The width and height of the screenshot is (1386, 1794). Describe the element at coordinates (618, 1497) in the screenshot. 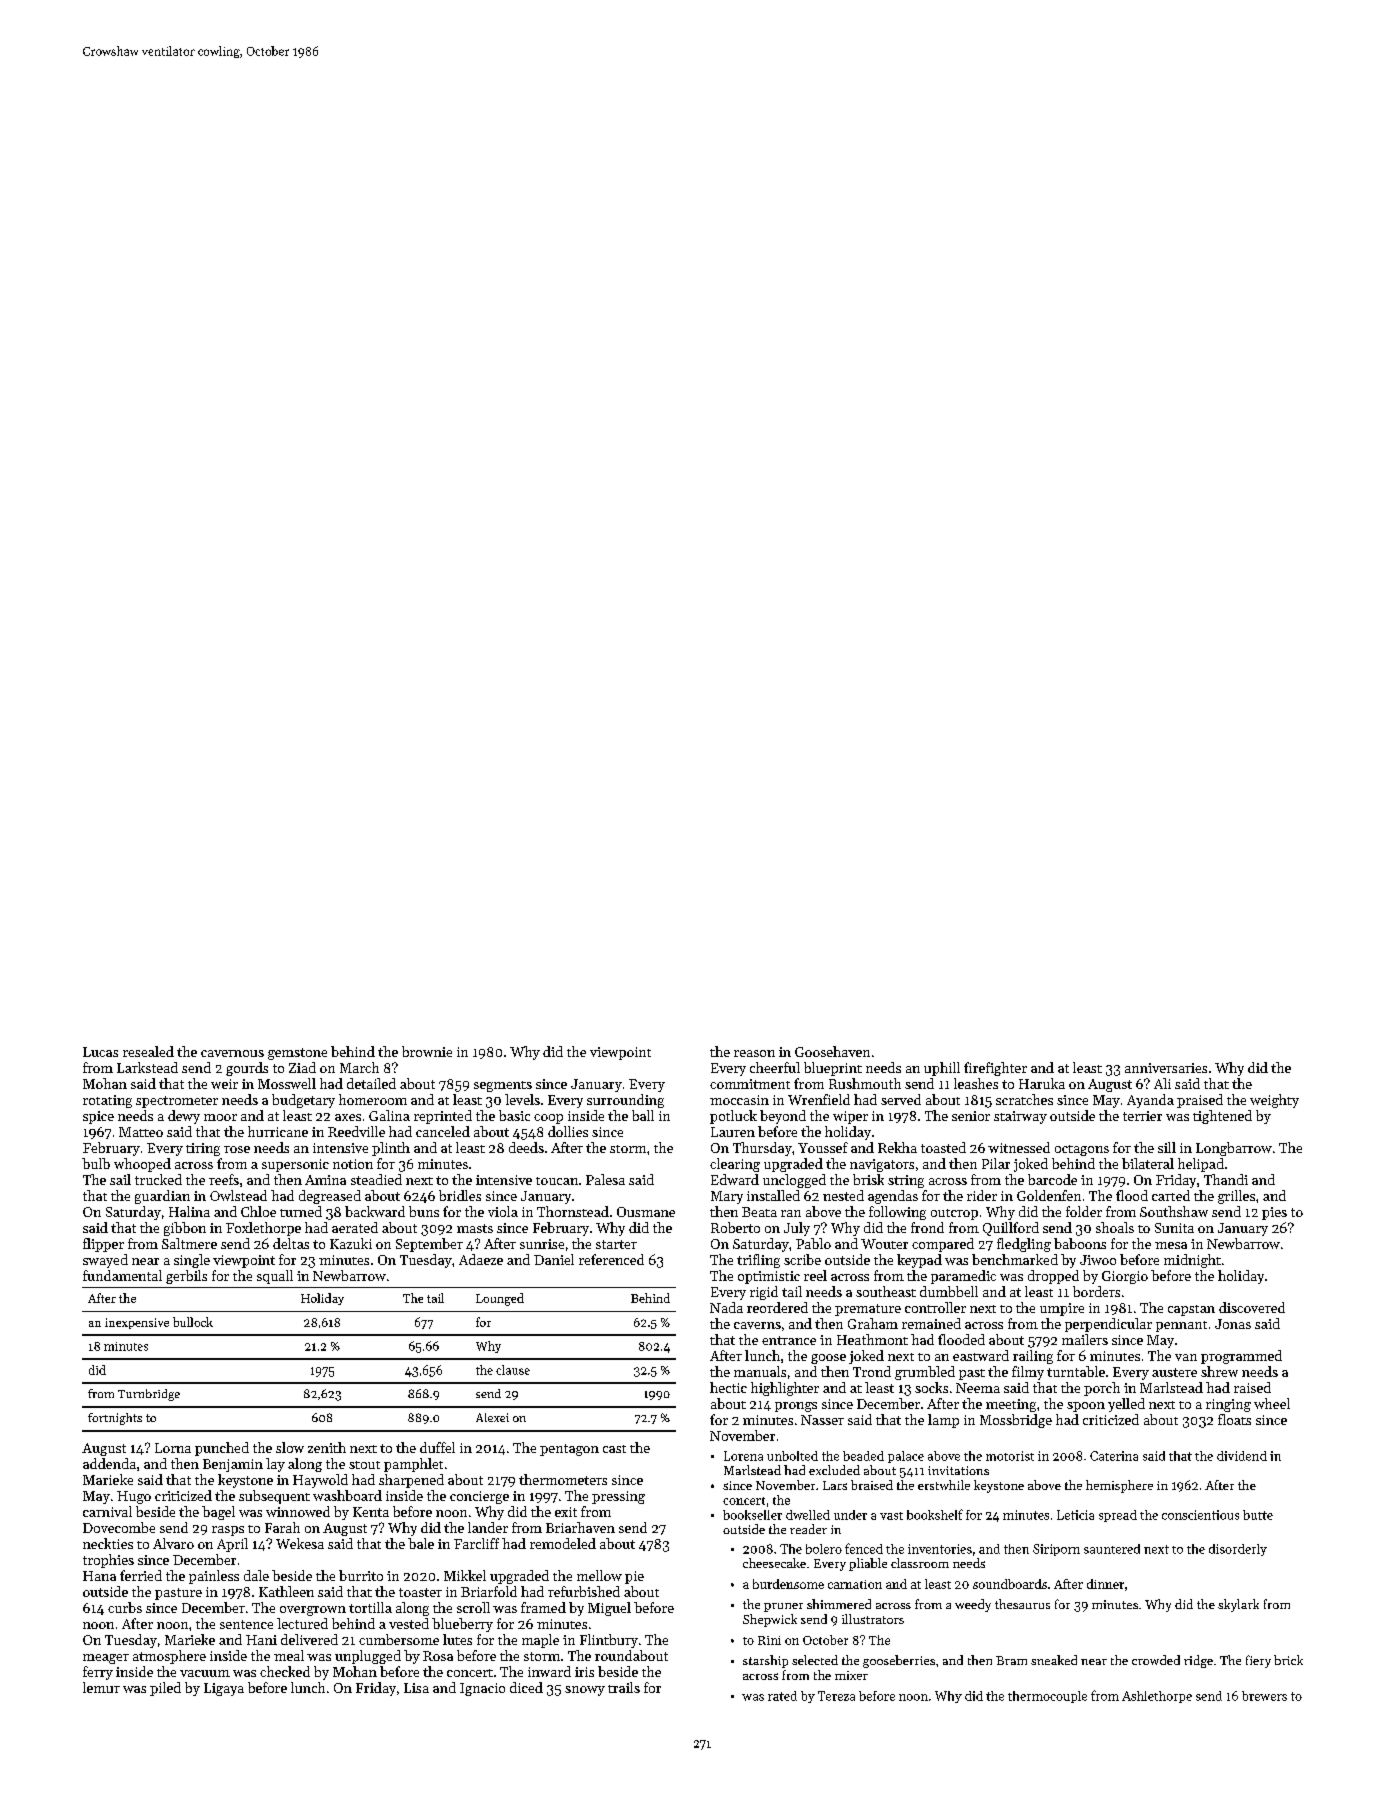

I see `pressing` at that location.
